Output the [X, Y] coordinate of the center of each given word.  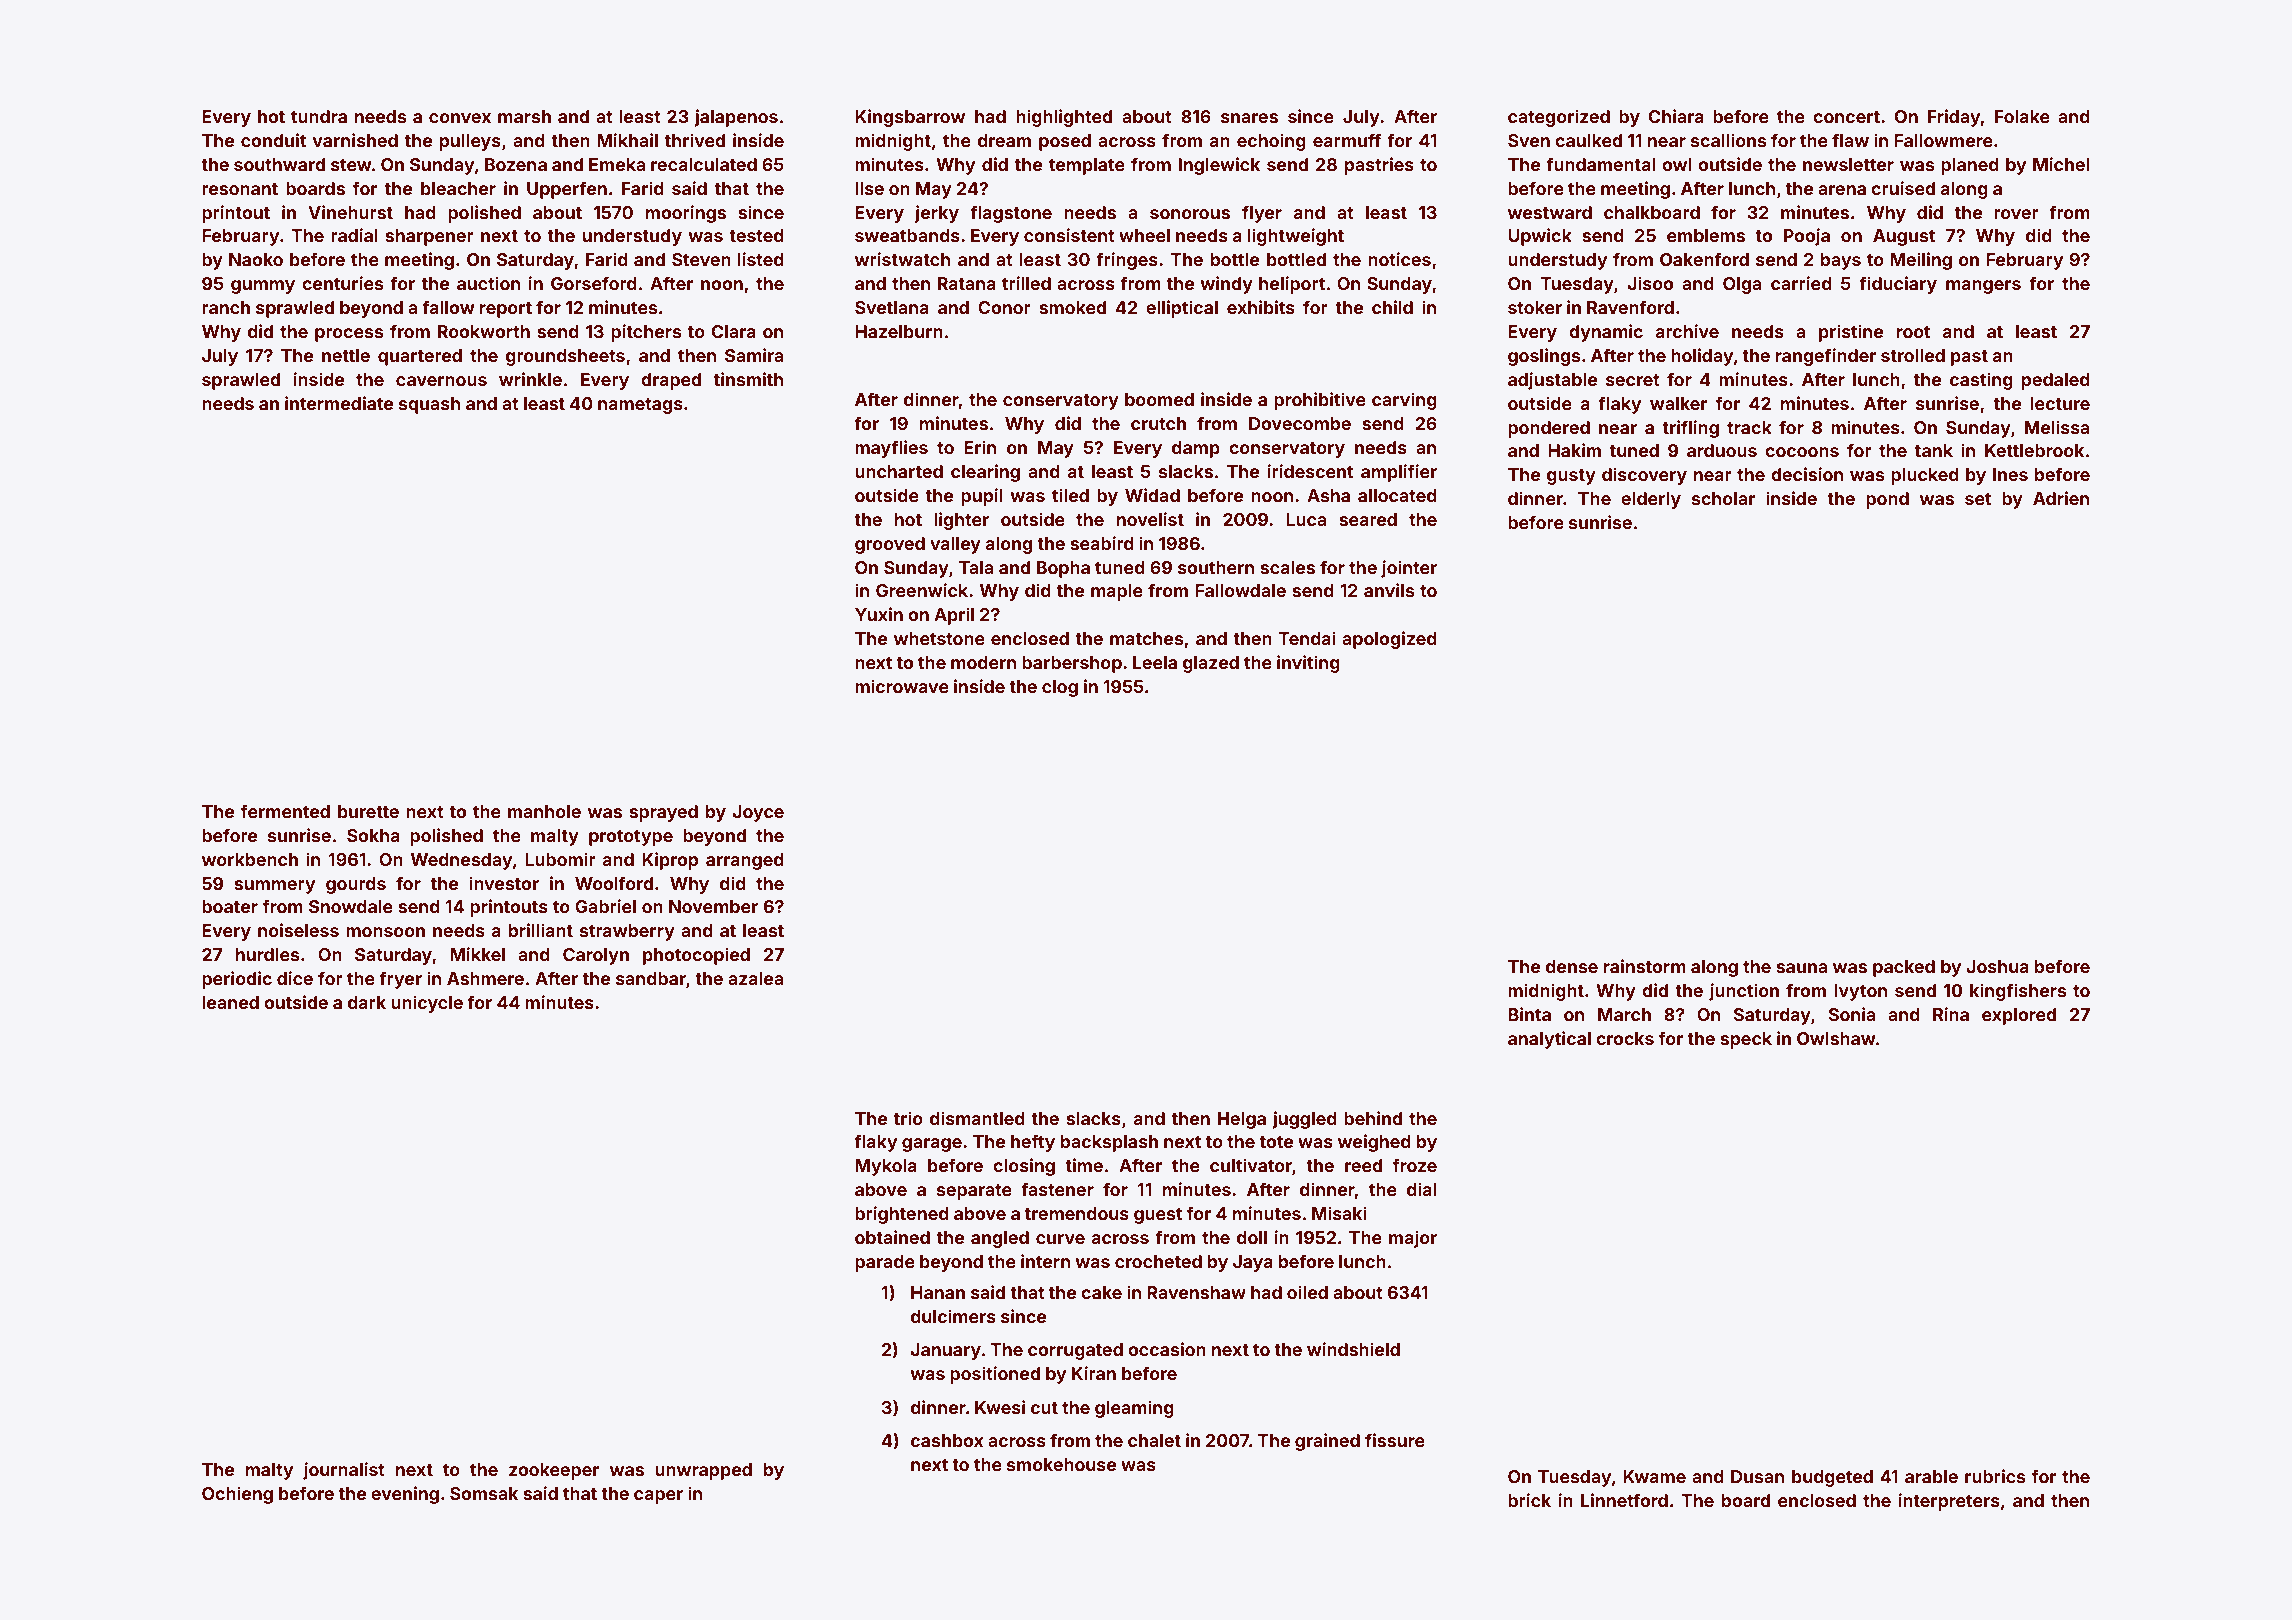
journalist [344, 1471]
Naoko [256, 259]
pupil [982, 497]
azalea [755, 978]
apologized [1389, 640]
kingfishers [2018, 992]
